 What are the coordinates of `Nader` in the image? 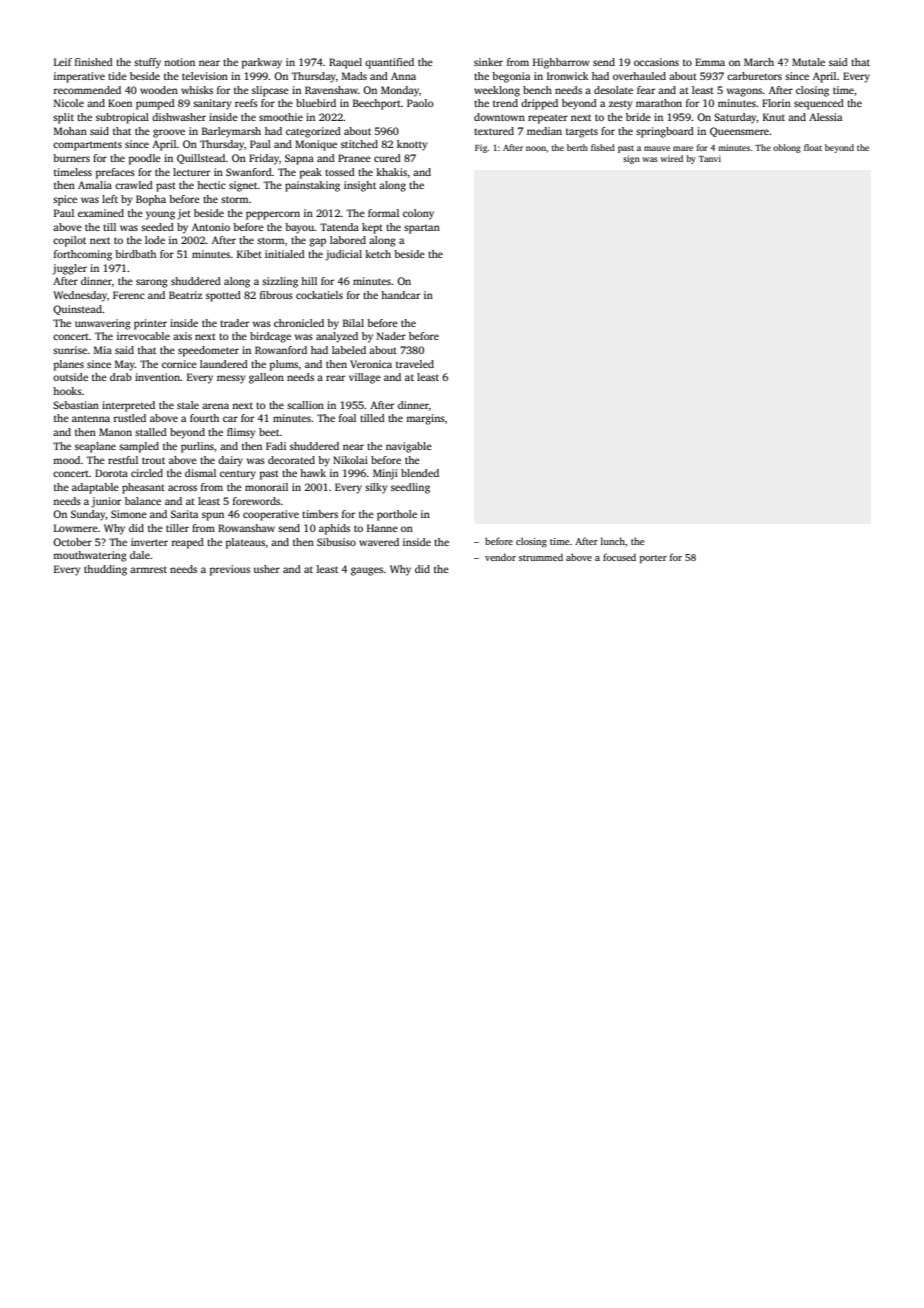 It's located at (391, 336).
